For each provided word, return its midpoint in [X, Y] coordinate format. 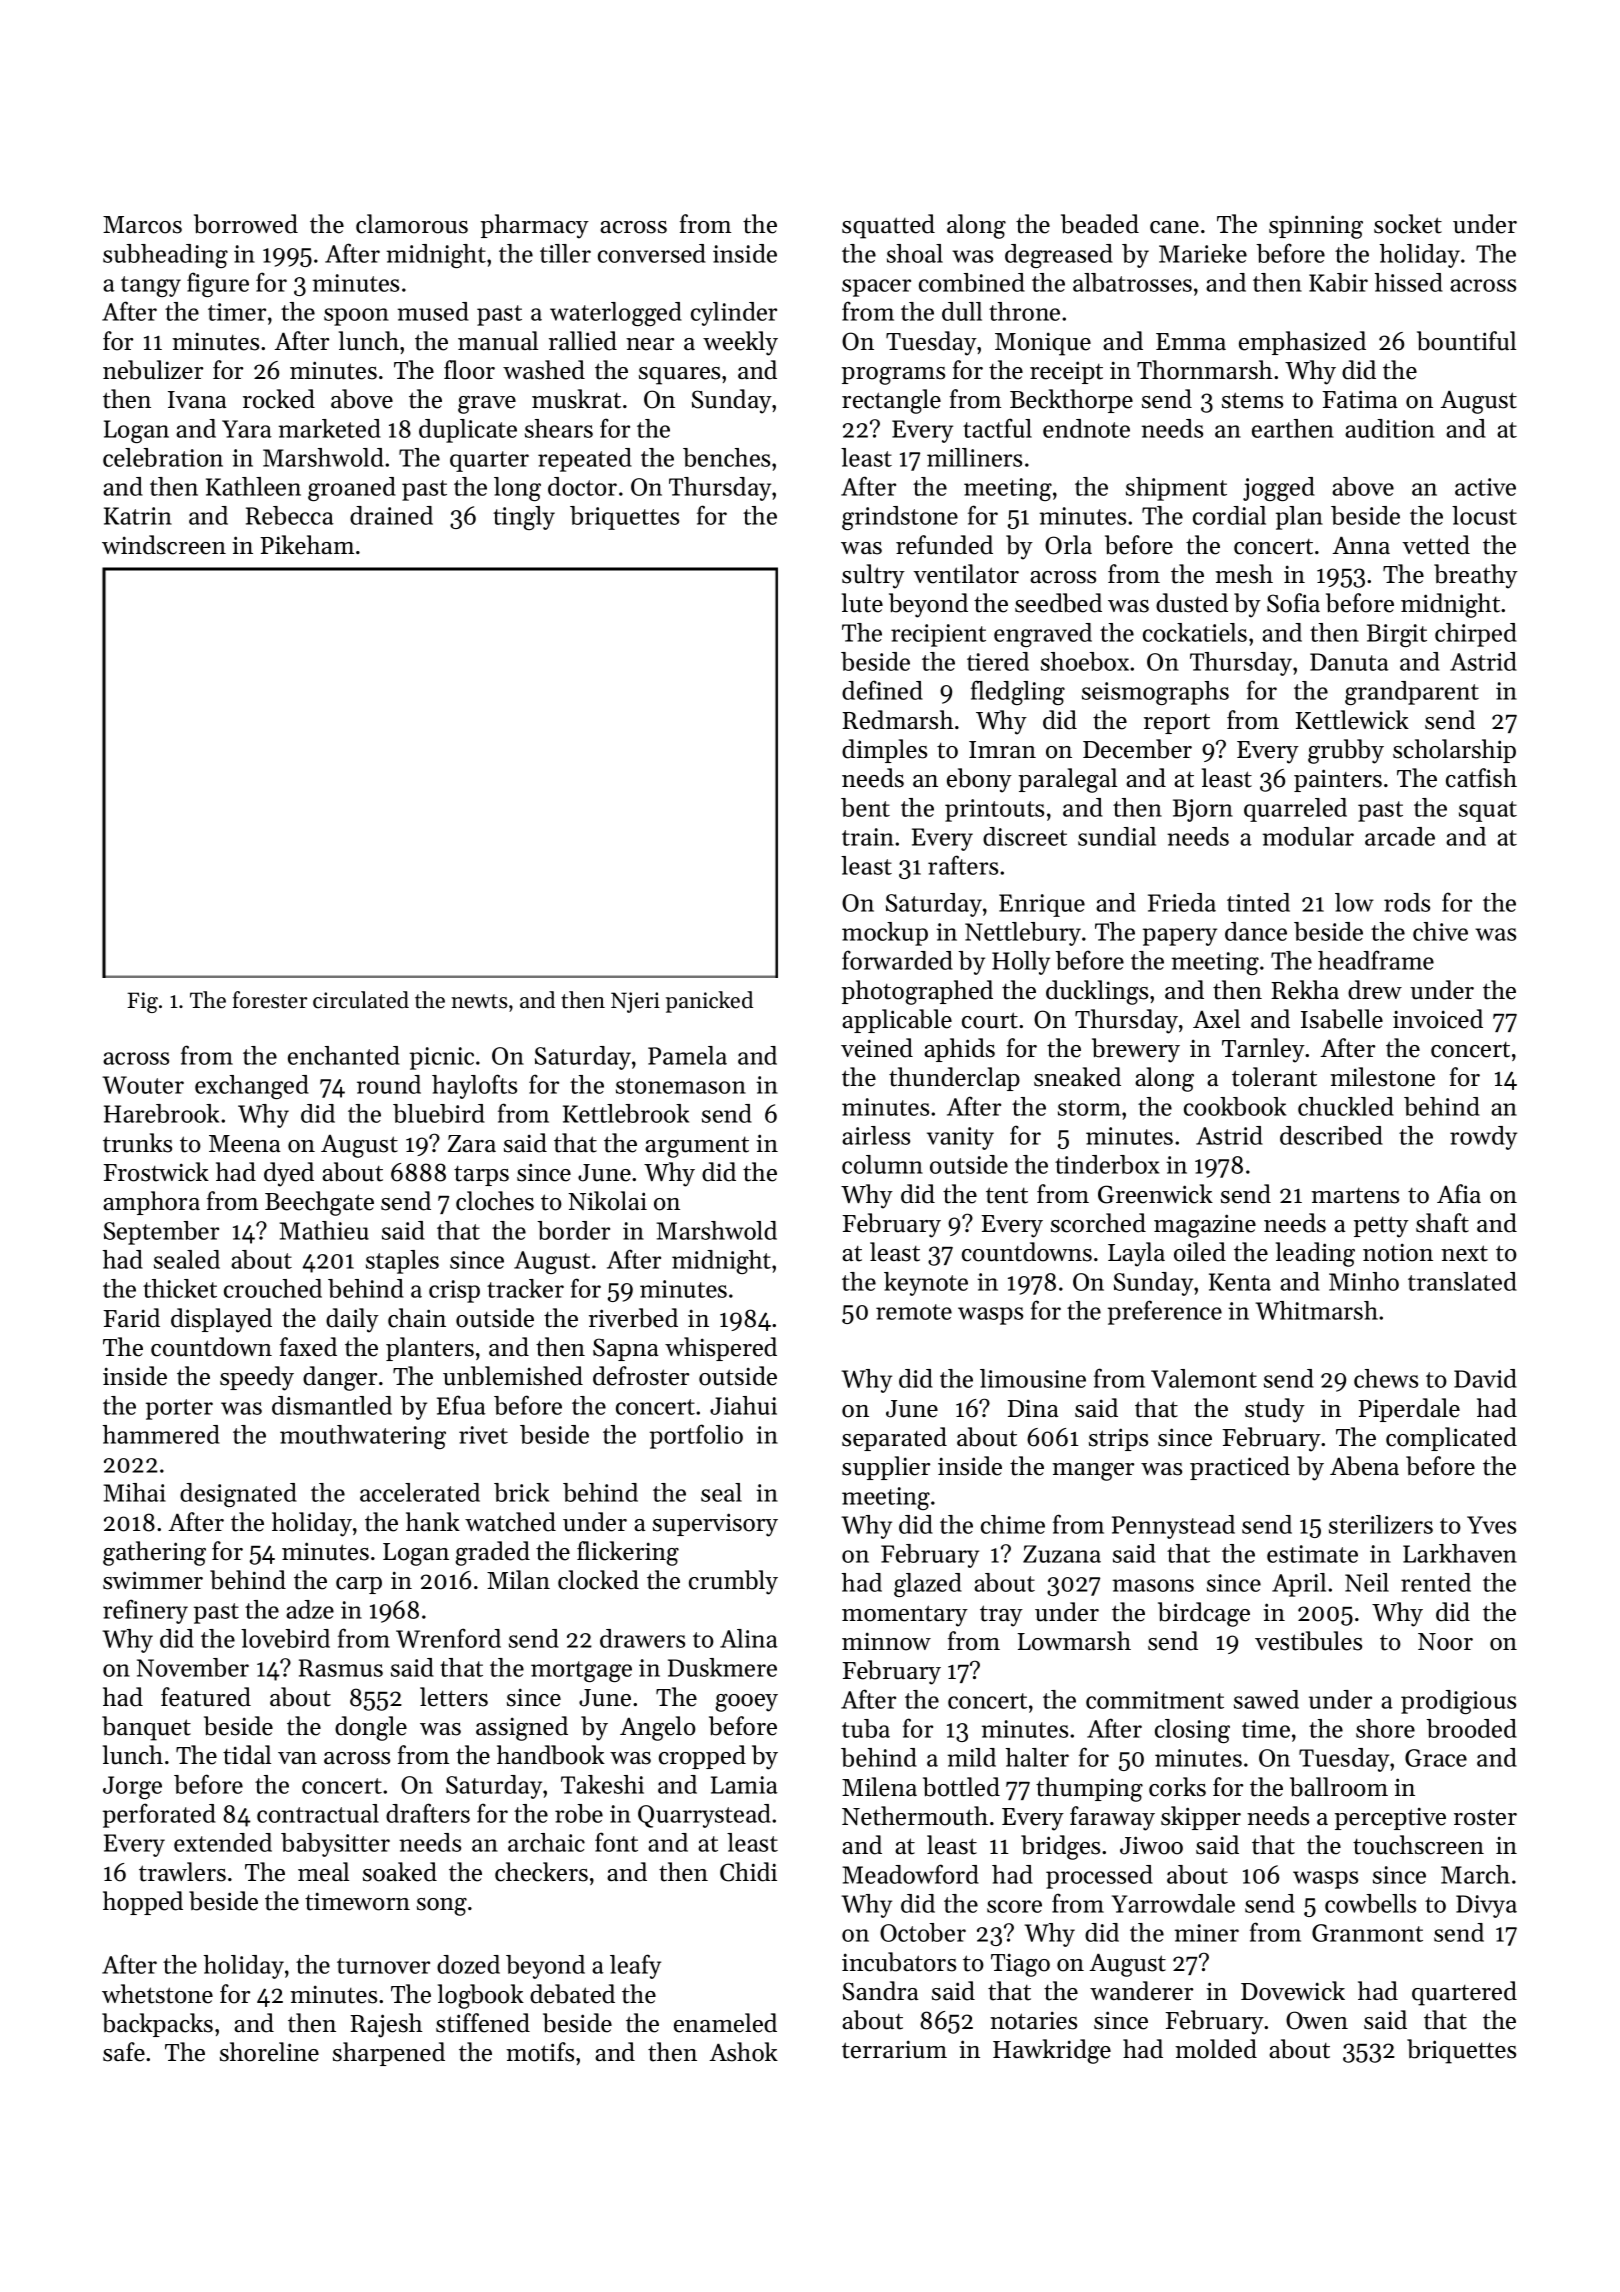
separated [894, 1439]
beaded [1100, 224]
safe [124, 2052]
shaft [1442, 1223]
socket [1408, 224]
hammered [161, 1434]
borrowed [246, 224]
